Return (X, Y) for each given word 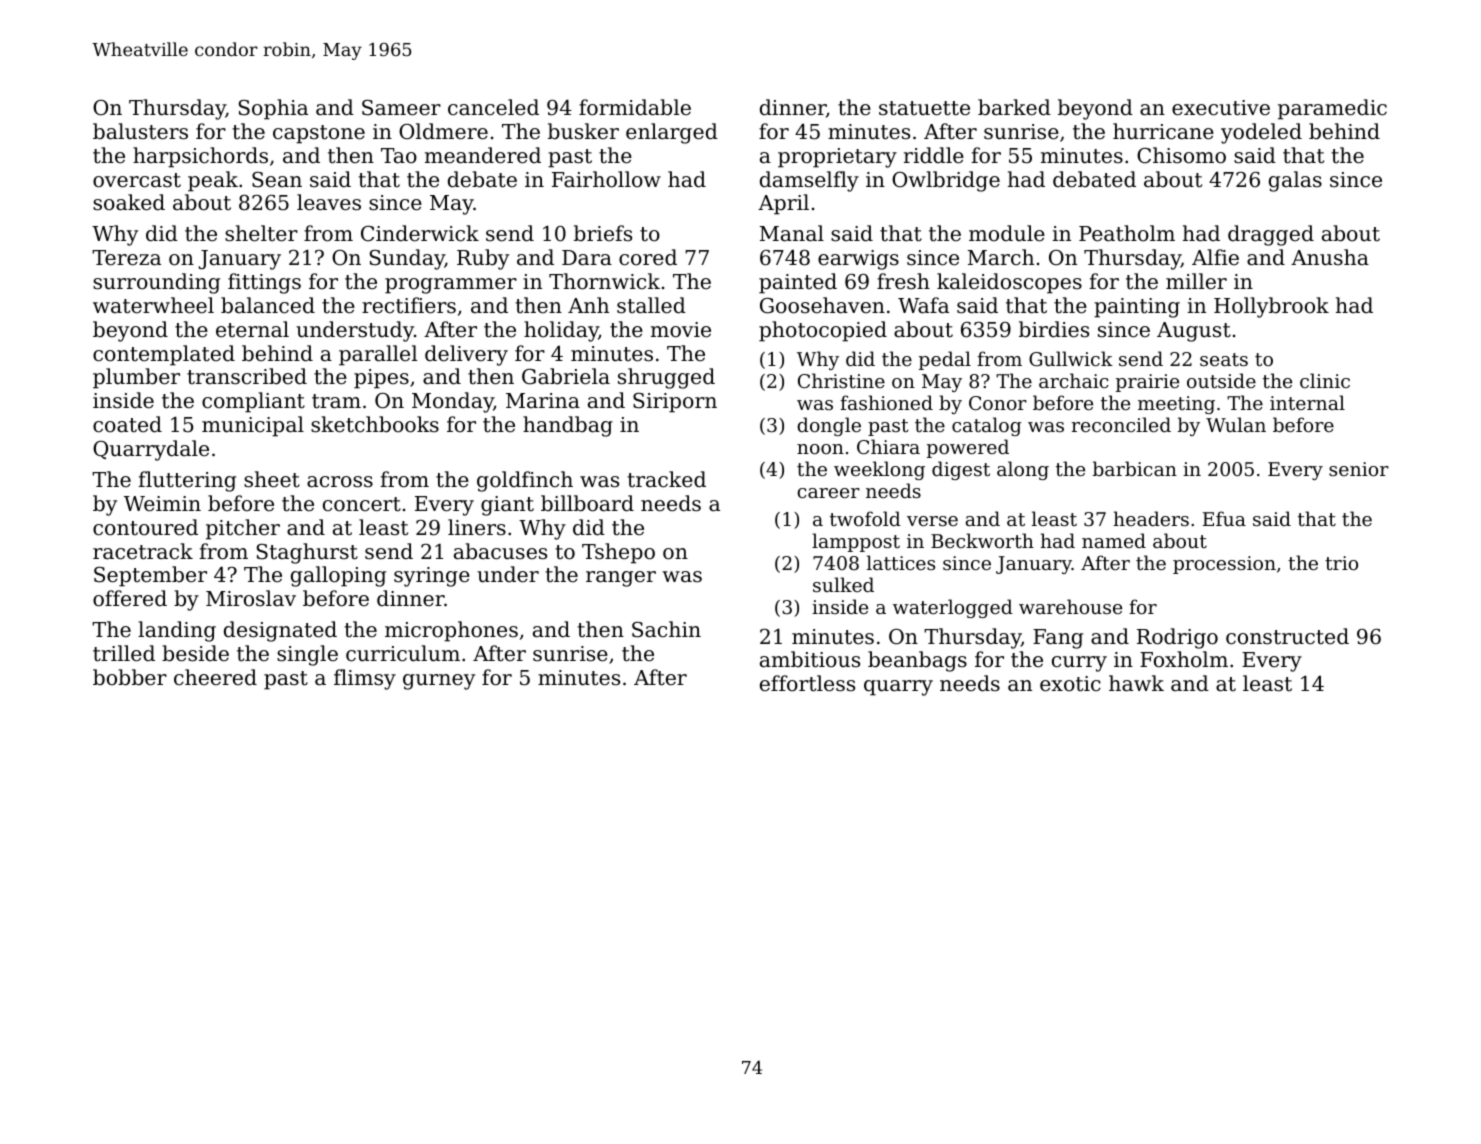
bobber (130, 677)
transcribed (247, 376)
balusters (140, 131)
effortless (807, 683)
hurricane (1163, 131)
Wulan (1236, 424)
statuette (924, 108)
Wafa (923, 305)
